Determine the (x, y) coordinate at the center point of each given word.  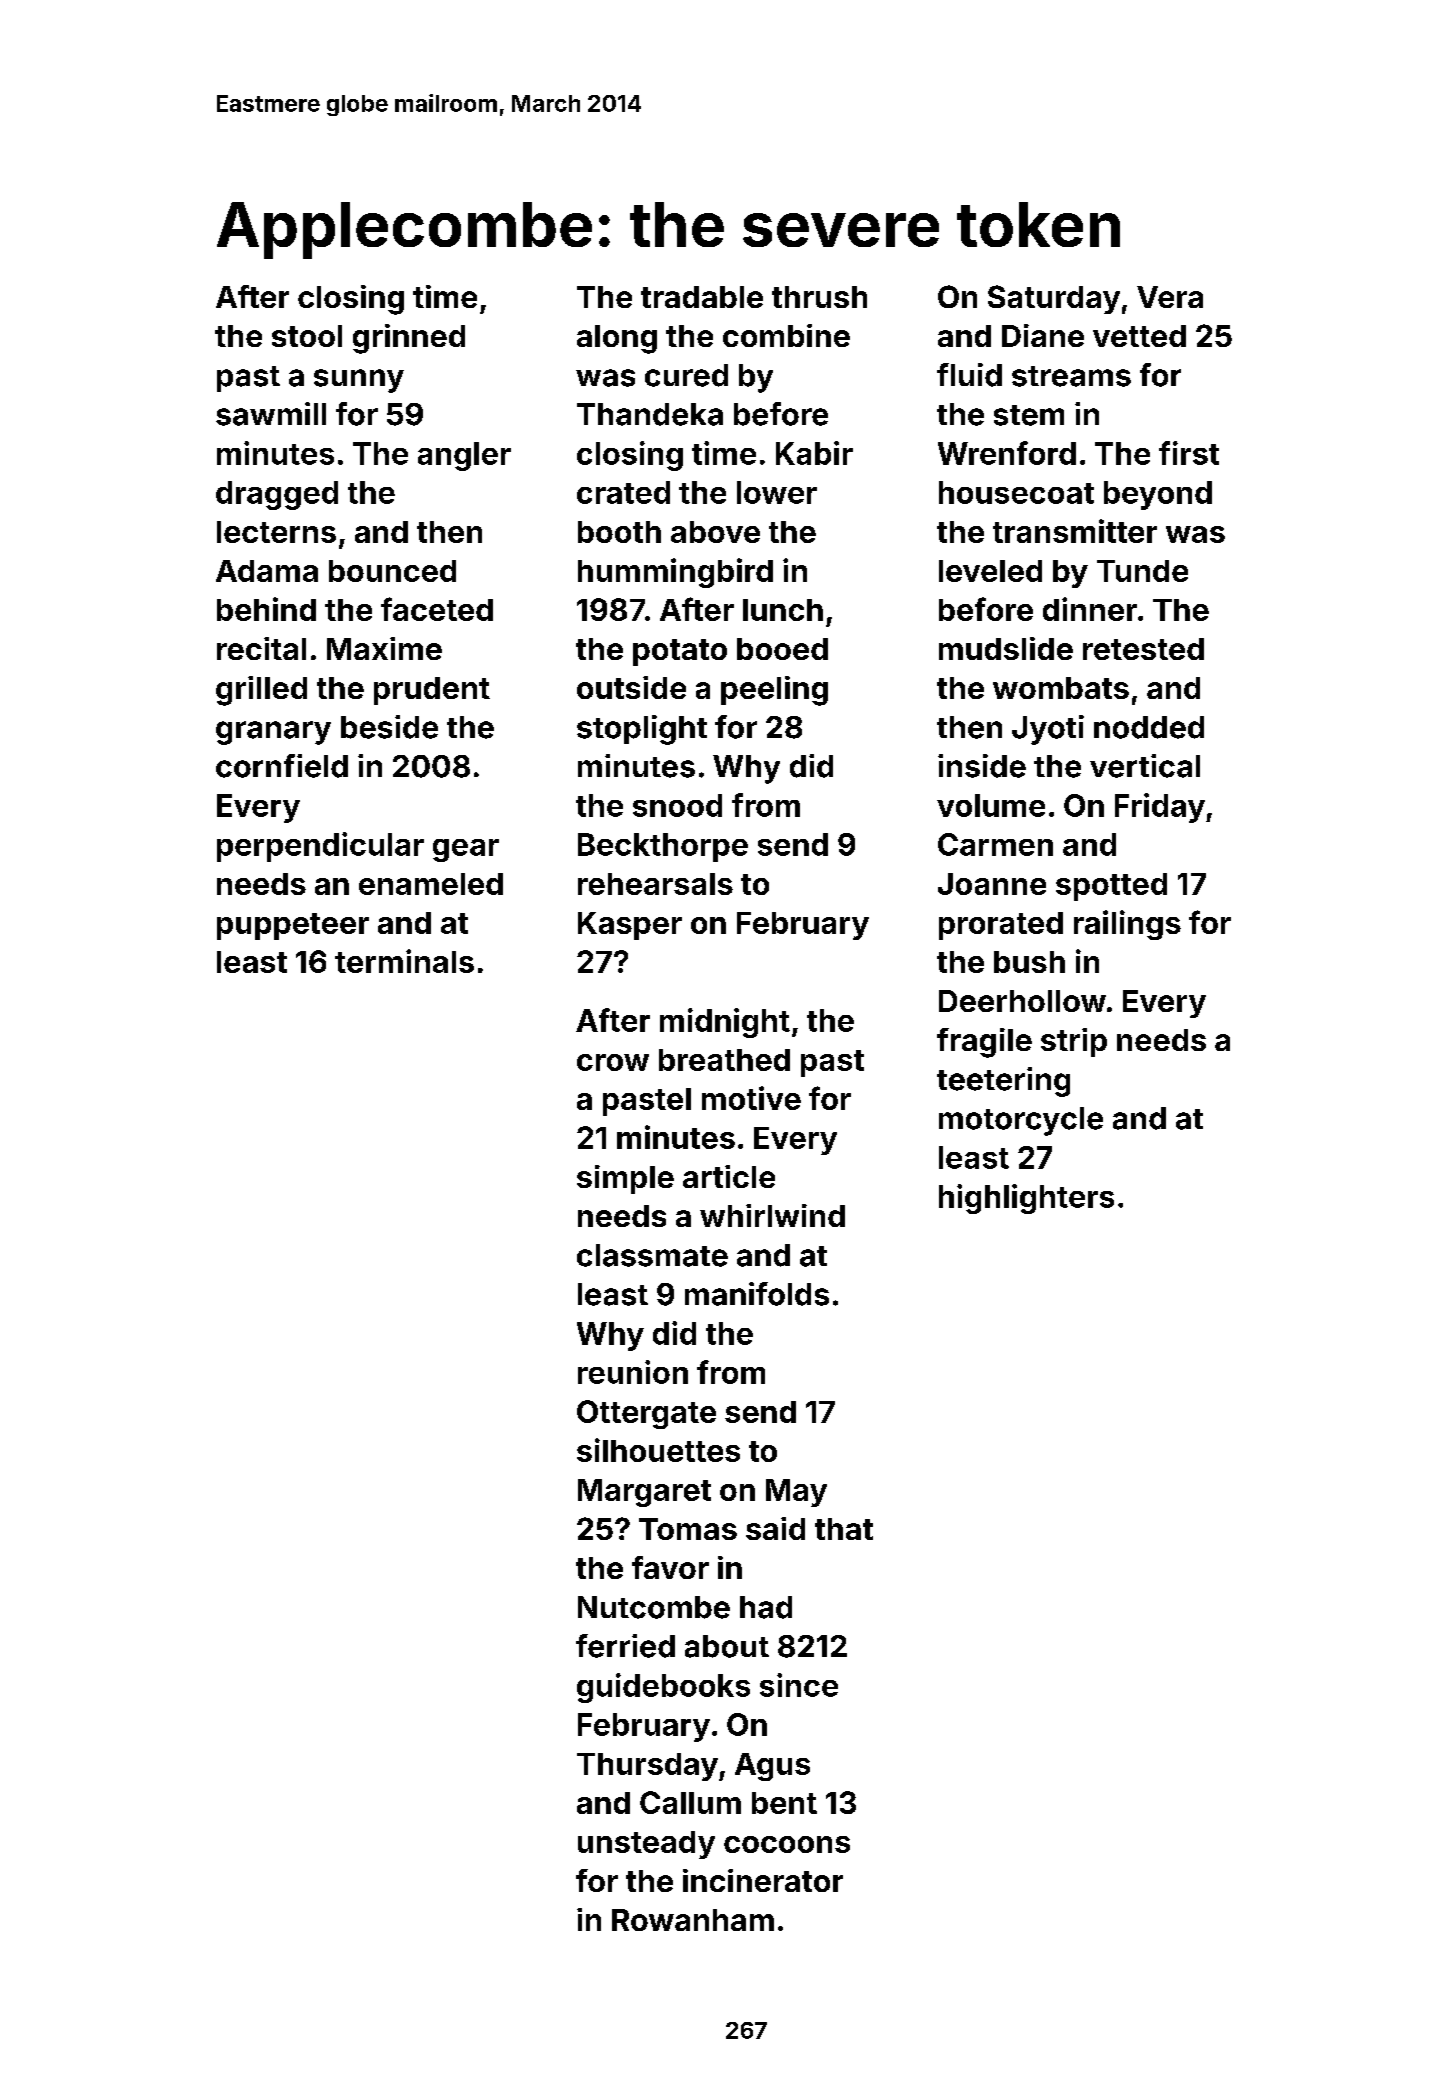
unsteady (646, 1845)
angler (464, 456)
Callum (690, 1802)
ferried (625, 1646)
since (799, 1685)
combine (786, 335)
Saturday (1054, 299)
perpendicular (320, 847)
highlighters (1026, 1199)
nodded (1149, 727)
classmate (652, 1255)
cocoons (787, 1844)
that (844, 1529)
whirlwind (772, 1215)
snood (677, 805)
